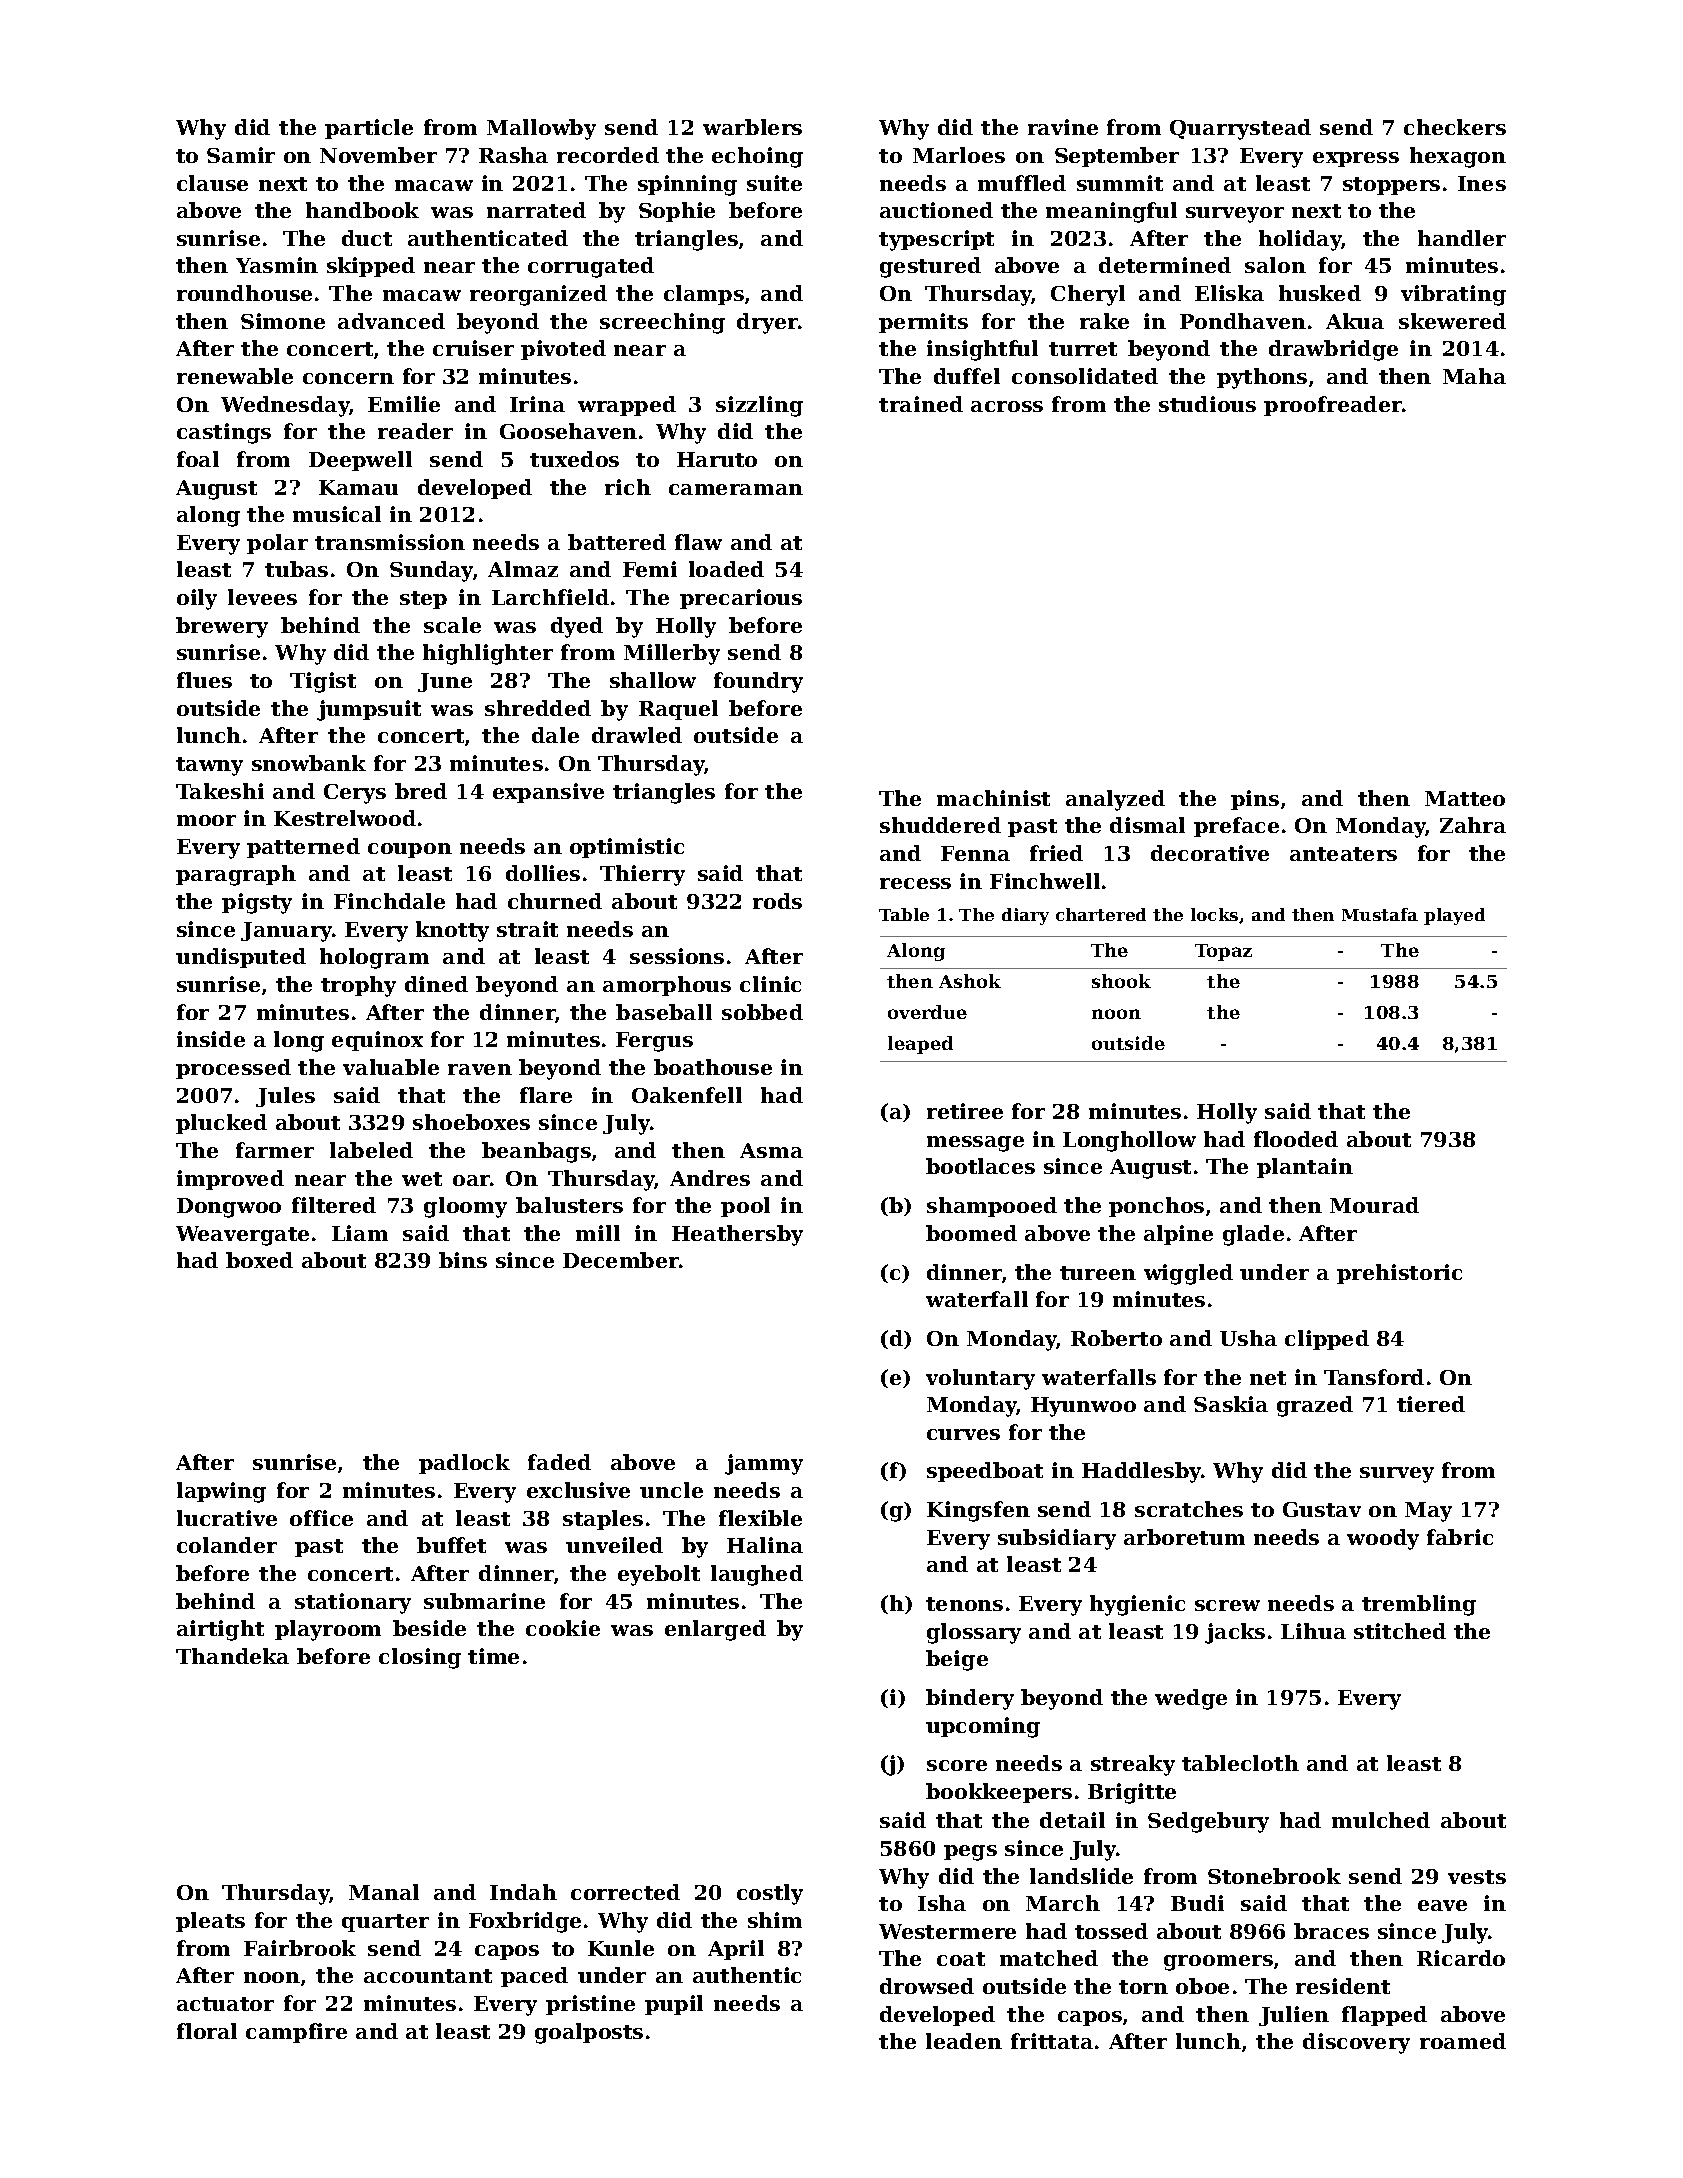  What do you see at coordinates (959, 155) in the screenshot?
I see `Marloes` at bounding box center [959, 155].
